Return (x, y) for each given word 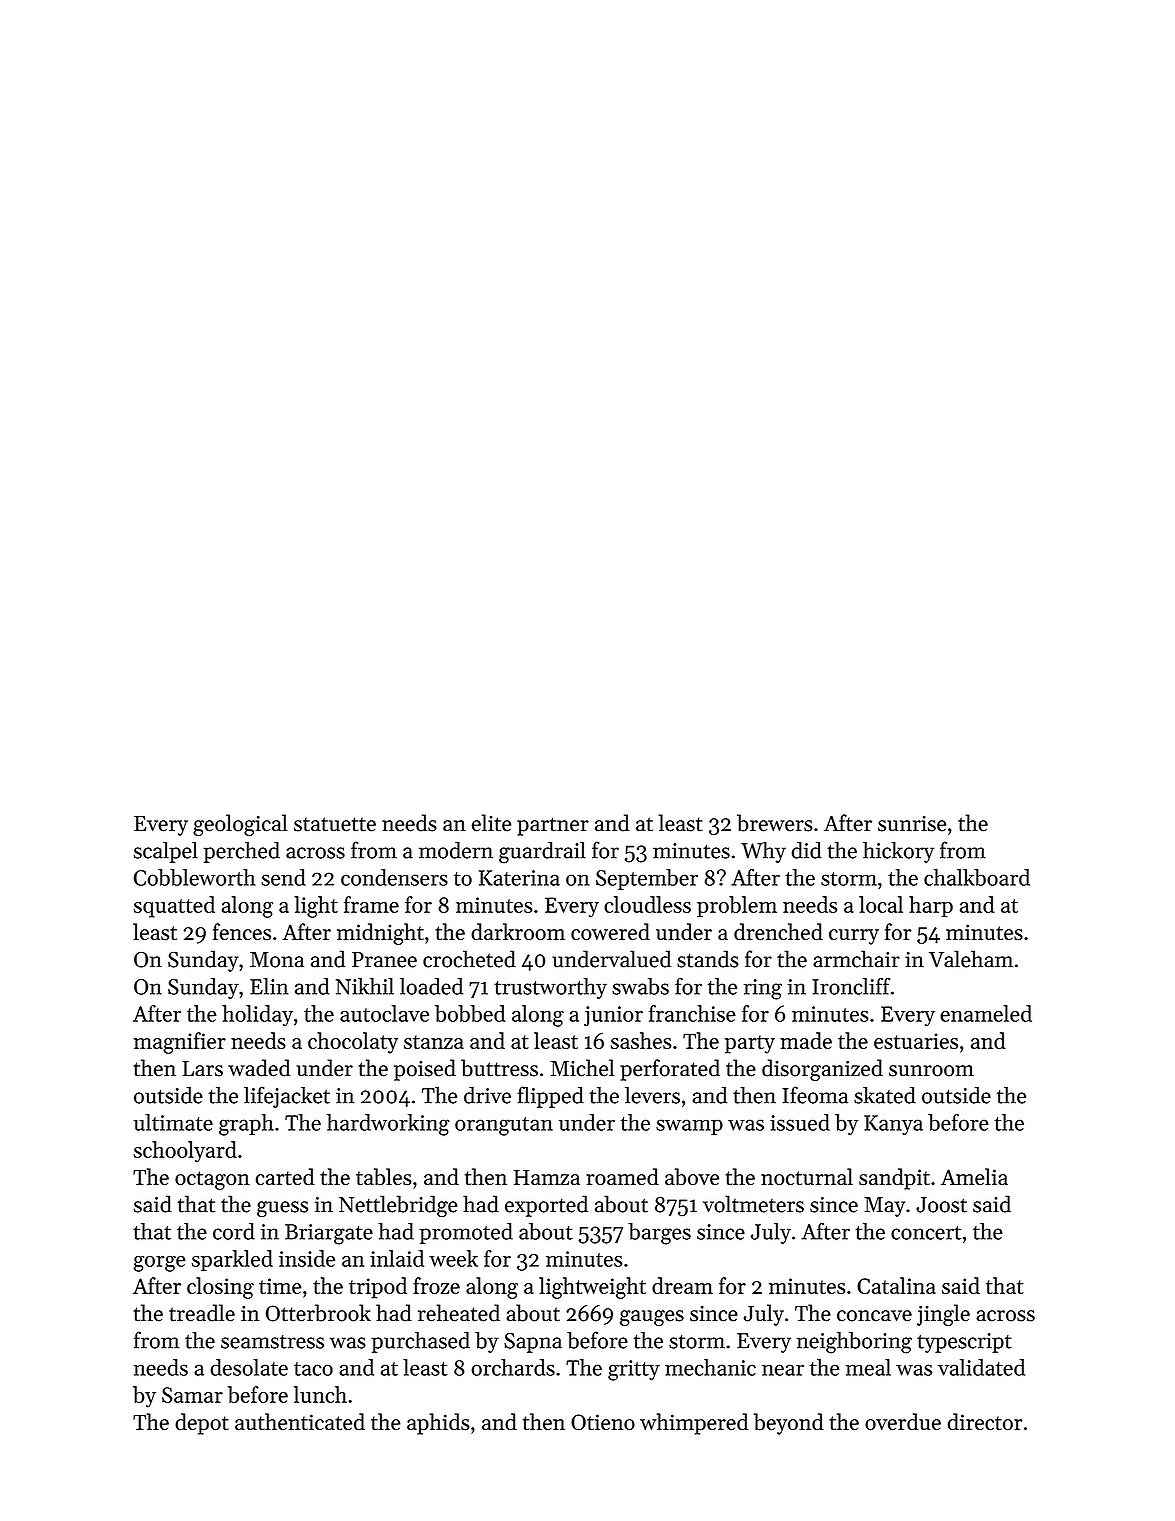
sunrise (912, 824)
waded (259, 1068)
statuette (335, 824)
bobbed (470, 1013)
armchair (856, 959)
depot (202, 1424)
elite (491, 823)
